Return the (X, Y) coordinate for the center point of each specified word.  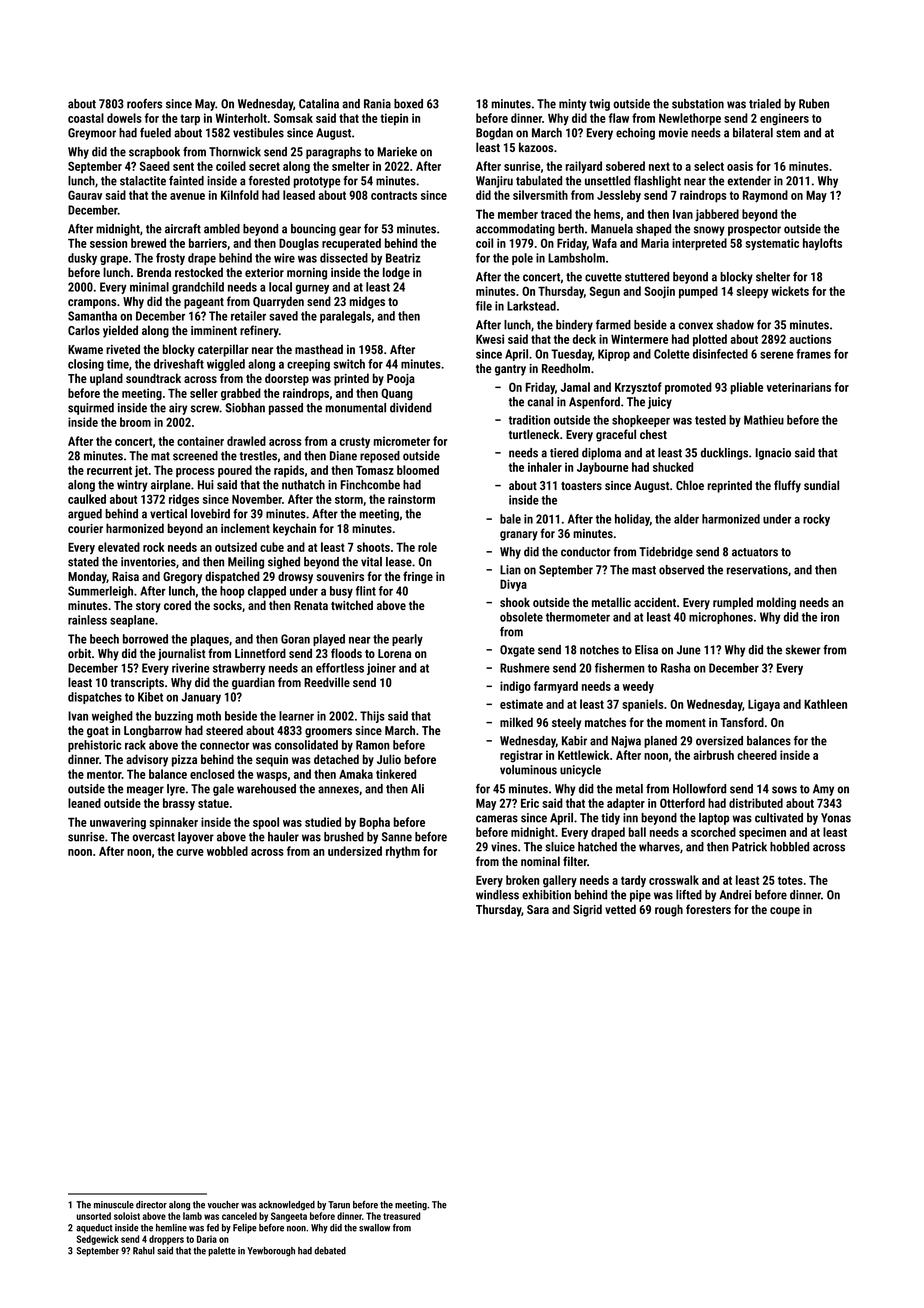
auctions (810, 339)
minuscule (114, 1205)
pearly (407, 640)
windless (497, 895)
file (484, 306)
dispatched (232, 577)
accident (655, 602)
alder (686, 519)
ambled (222, 229)
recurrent (109, 470)
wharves (659, 847)
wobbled (227, 851)
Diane (343, 456)
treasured (401, 1216)
